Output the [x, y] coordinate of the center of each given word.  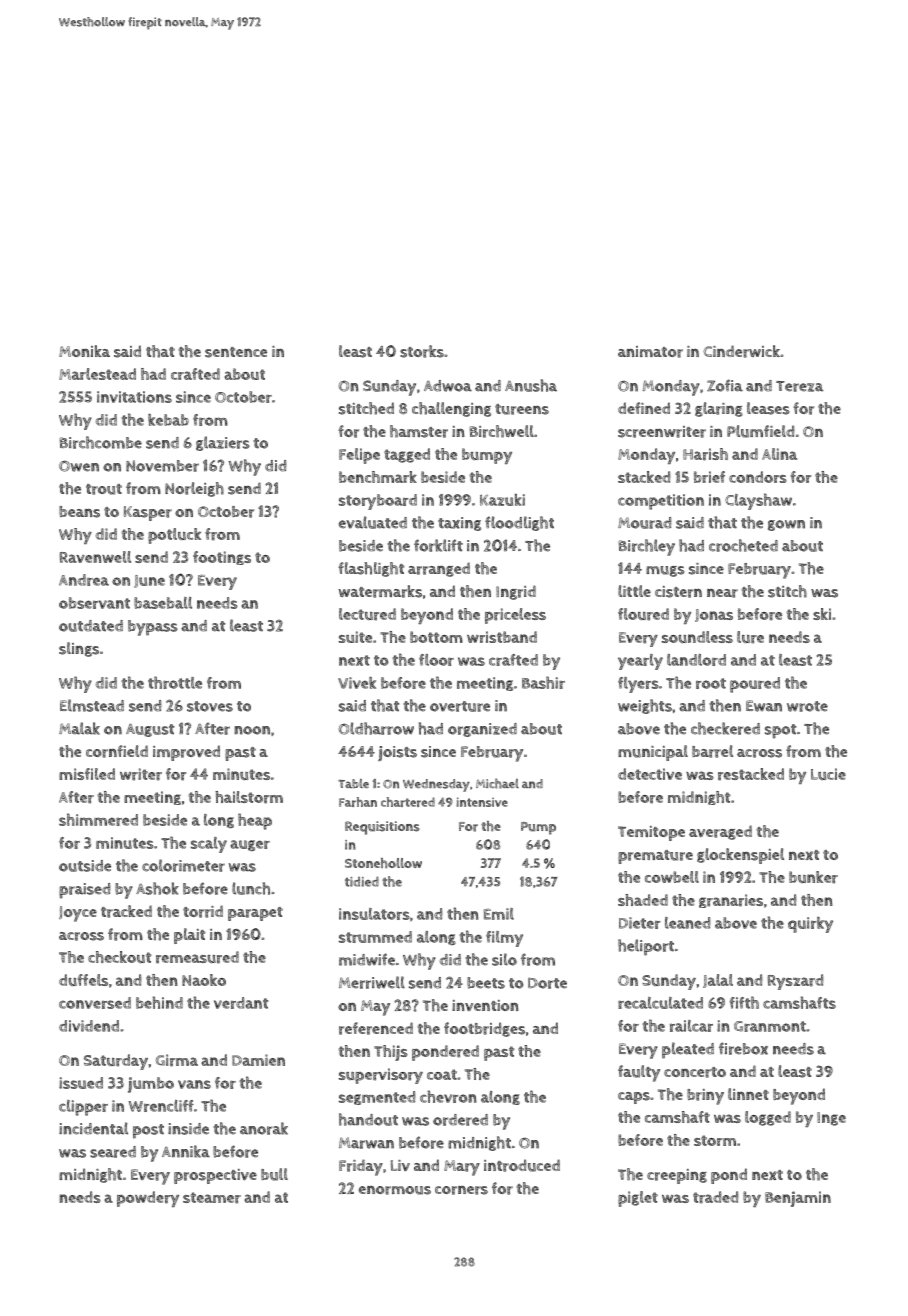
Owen [79, 466]
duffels [83, 980]
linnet [748, 1094]
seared [113, 1152]
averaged [720, 832]
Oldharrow [376, 728]
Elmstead [92, 705]
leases [768, 408]
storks [422, 351]
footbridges [484, 1029]
